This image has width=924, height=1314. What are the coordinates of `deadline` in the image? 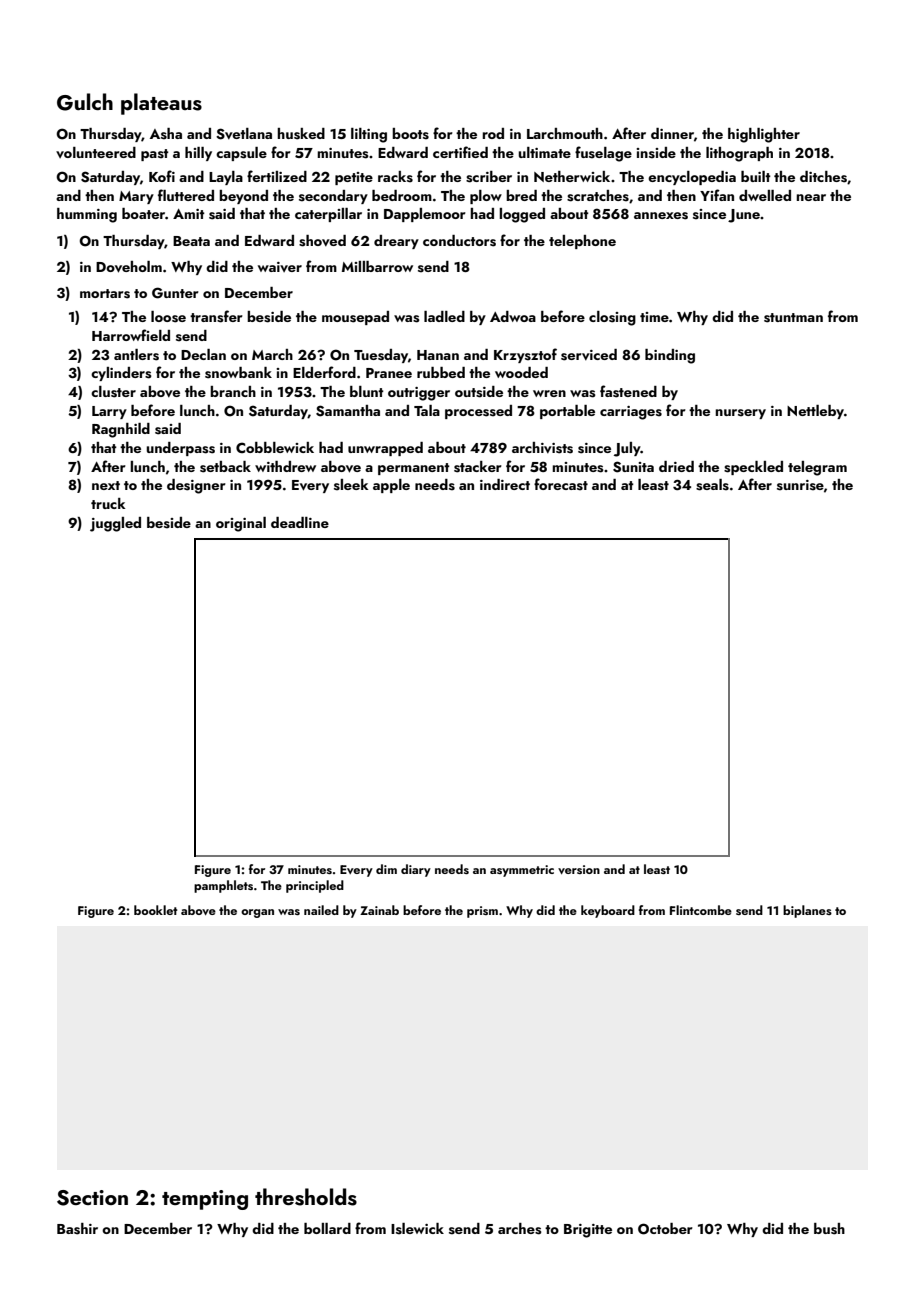 It's located at (300, 522).
